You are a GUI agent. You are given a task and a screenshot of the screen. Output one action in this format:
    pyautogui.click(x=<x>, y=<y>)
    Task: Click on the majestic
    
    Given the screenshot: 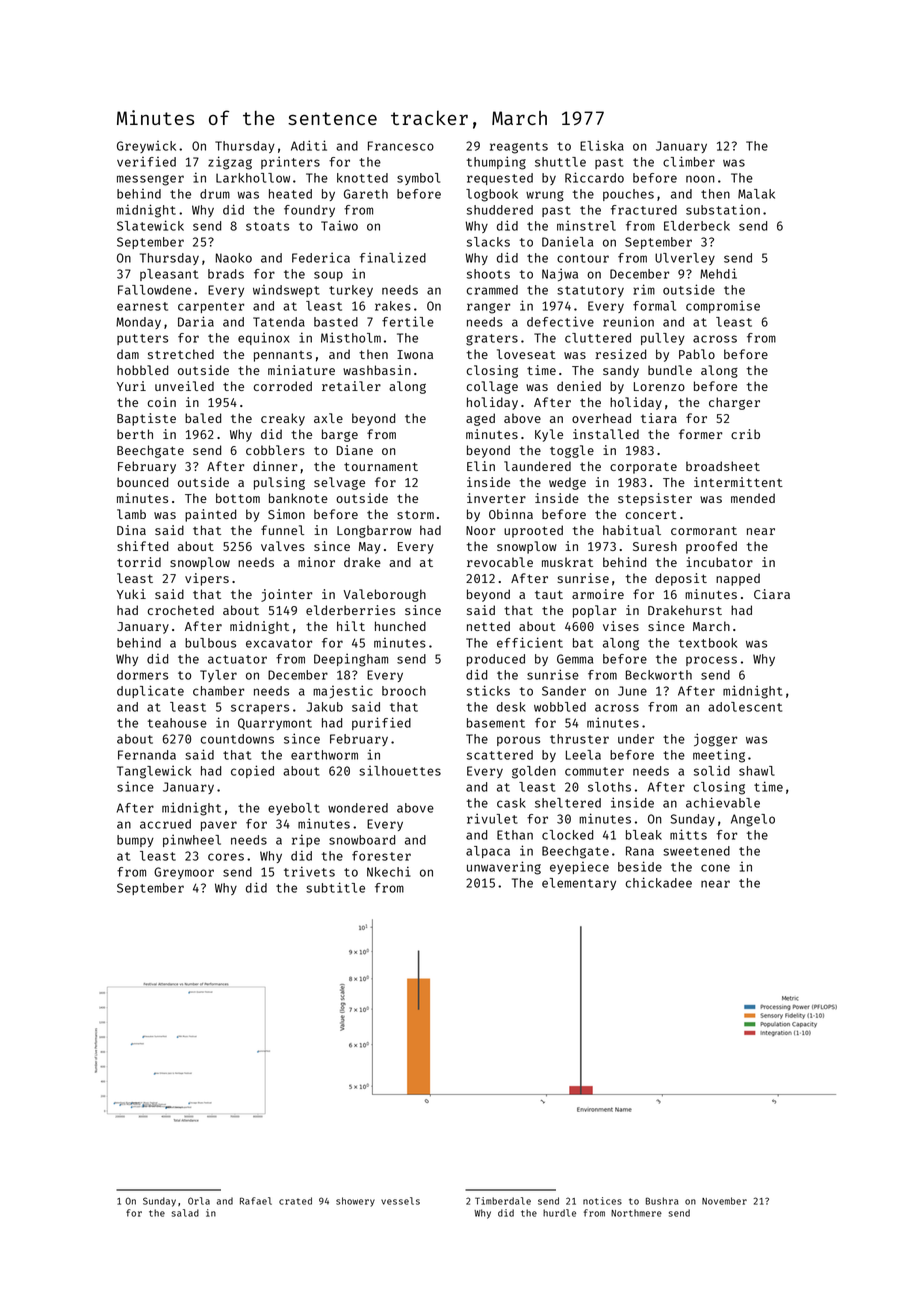 What is the action you would take?
    pyautogui.click(x=343, y=691)
